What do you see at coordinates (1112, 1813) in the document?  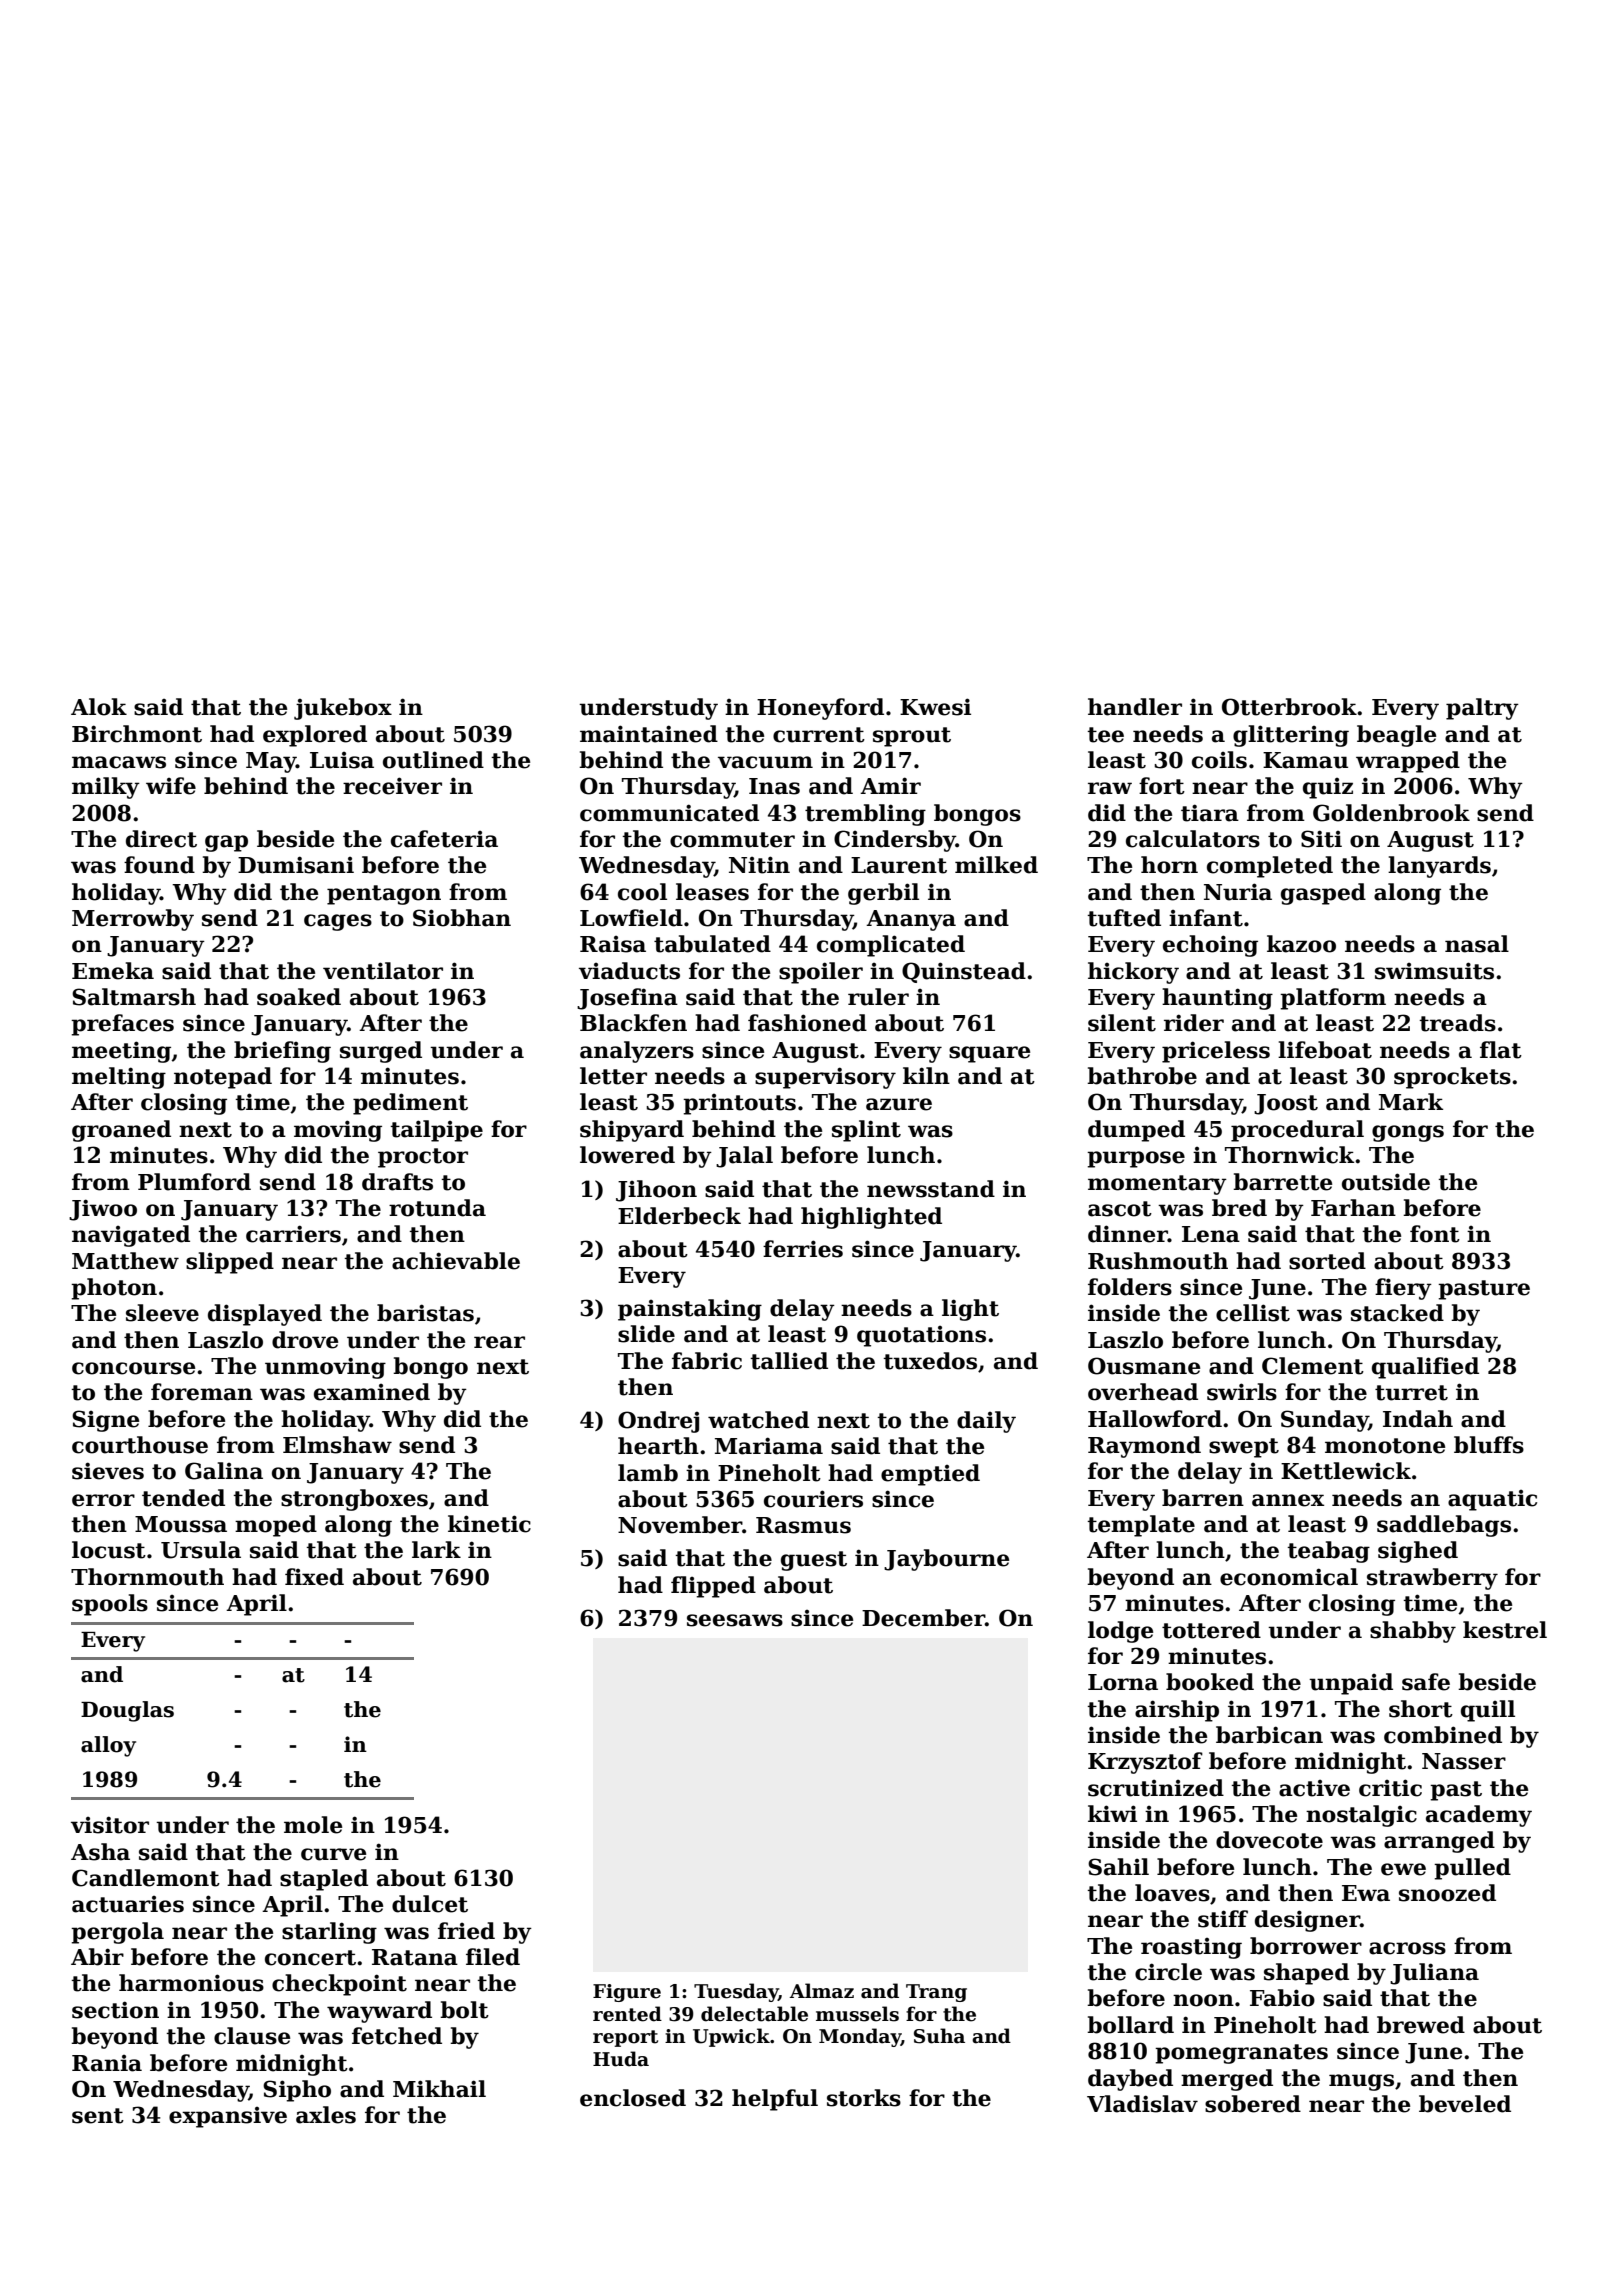 I see `kiwi` at bounding box center [1112, 1813].
